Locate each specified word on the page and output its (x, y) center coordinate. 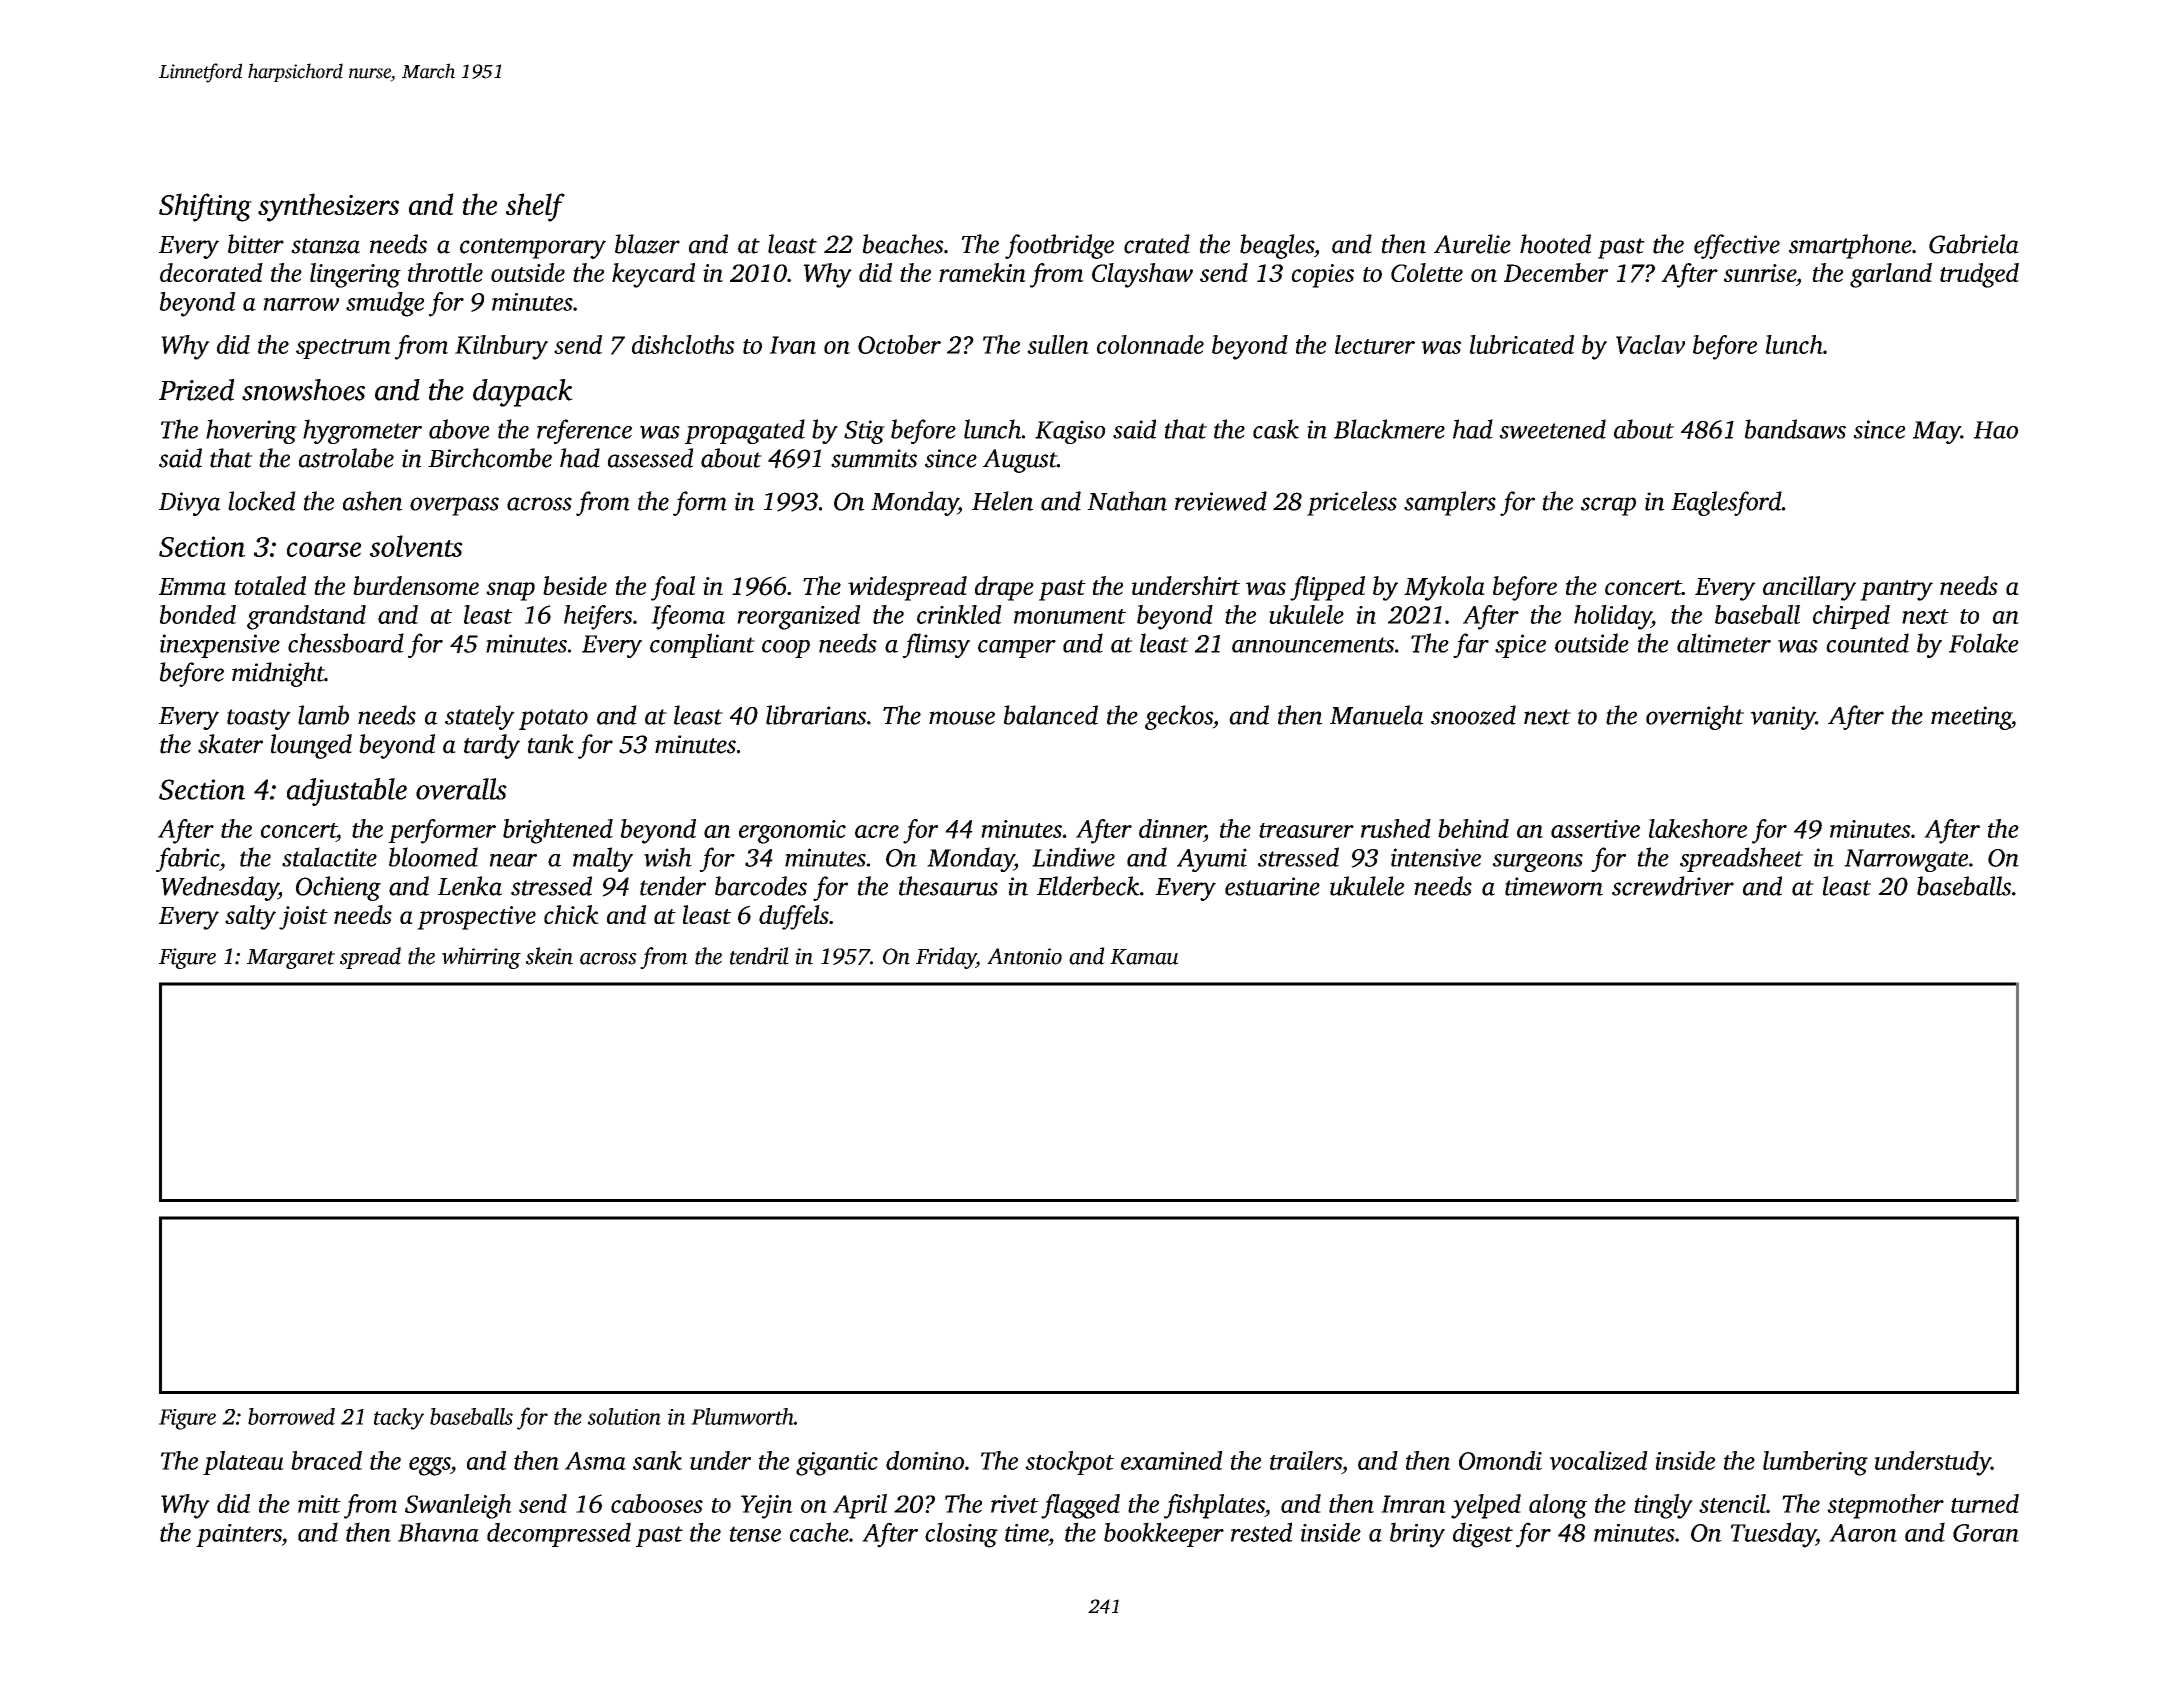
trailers (1306, 1460)
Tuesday (1773, 1535)
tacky (399, 1419)
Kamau (1144, 957)
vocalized (1598, 1460)
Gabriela (1974, 244)
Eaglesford (1726, 503)
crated (1157, 244)
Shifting (205, 207)
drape (1004, 588)
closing (961, 1535)
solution (624, 1416)
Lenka (470, 886)
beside (575, 585)
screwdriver (1673, 886)
